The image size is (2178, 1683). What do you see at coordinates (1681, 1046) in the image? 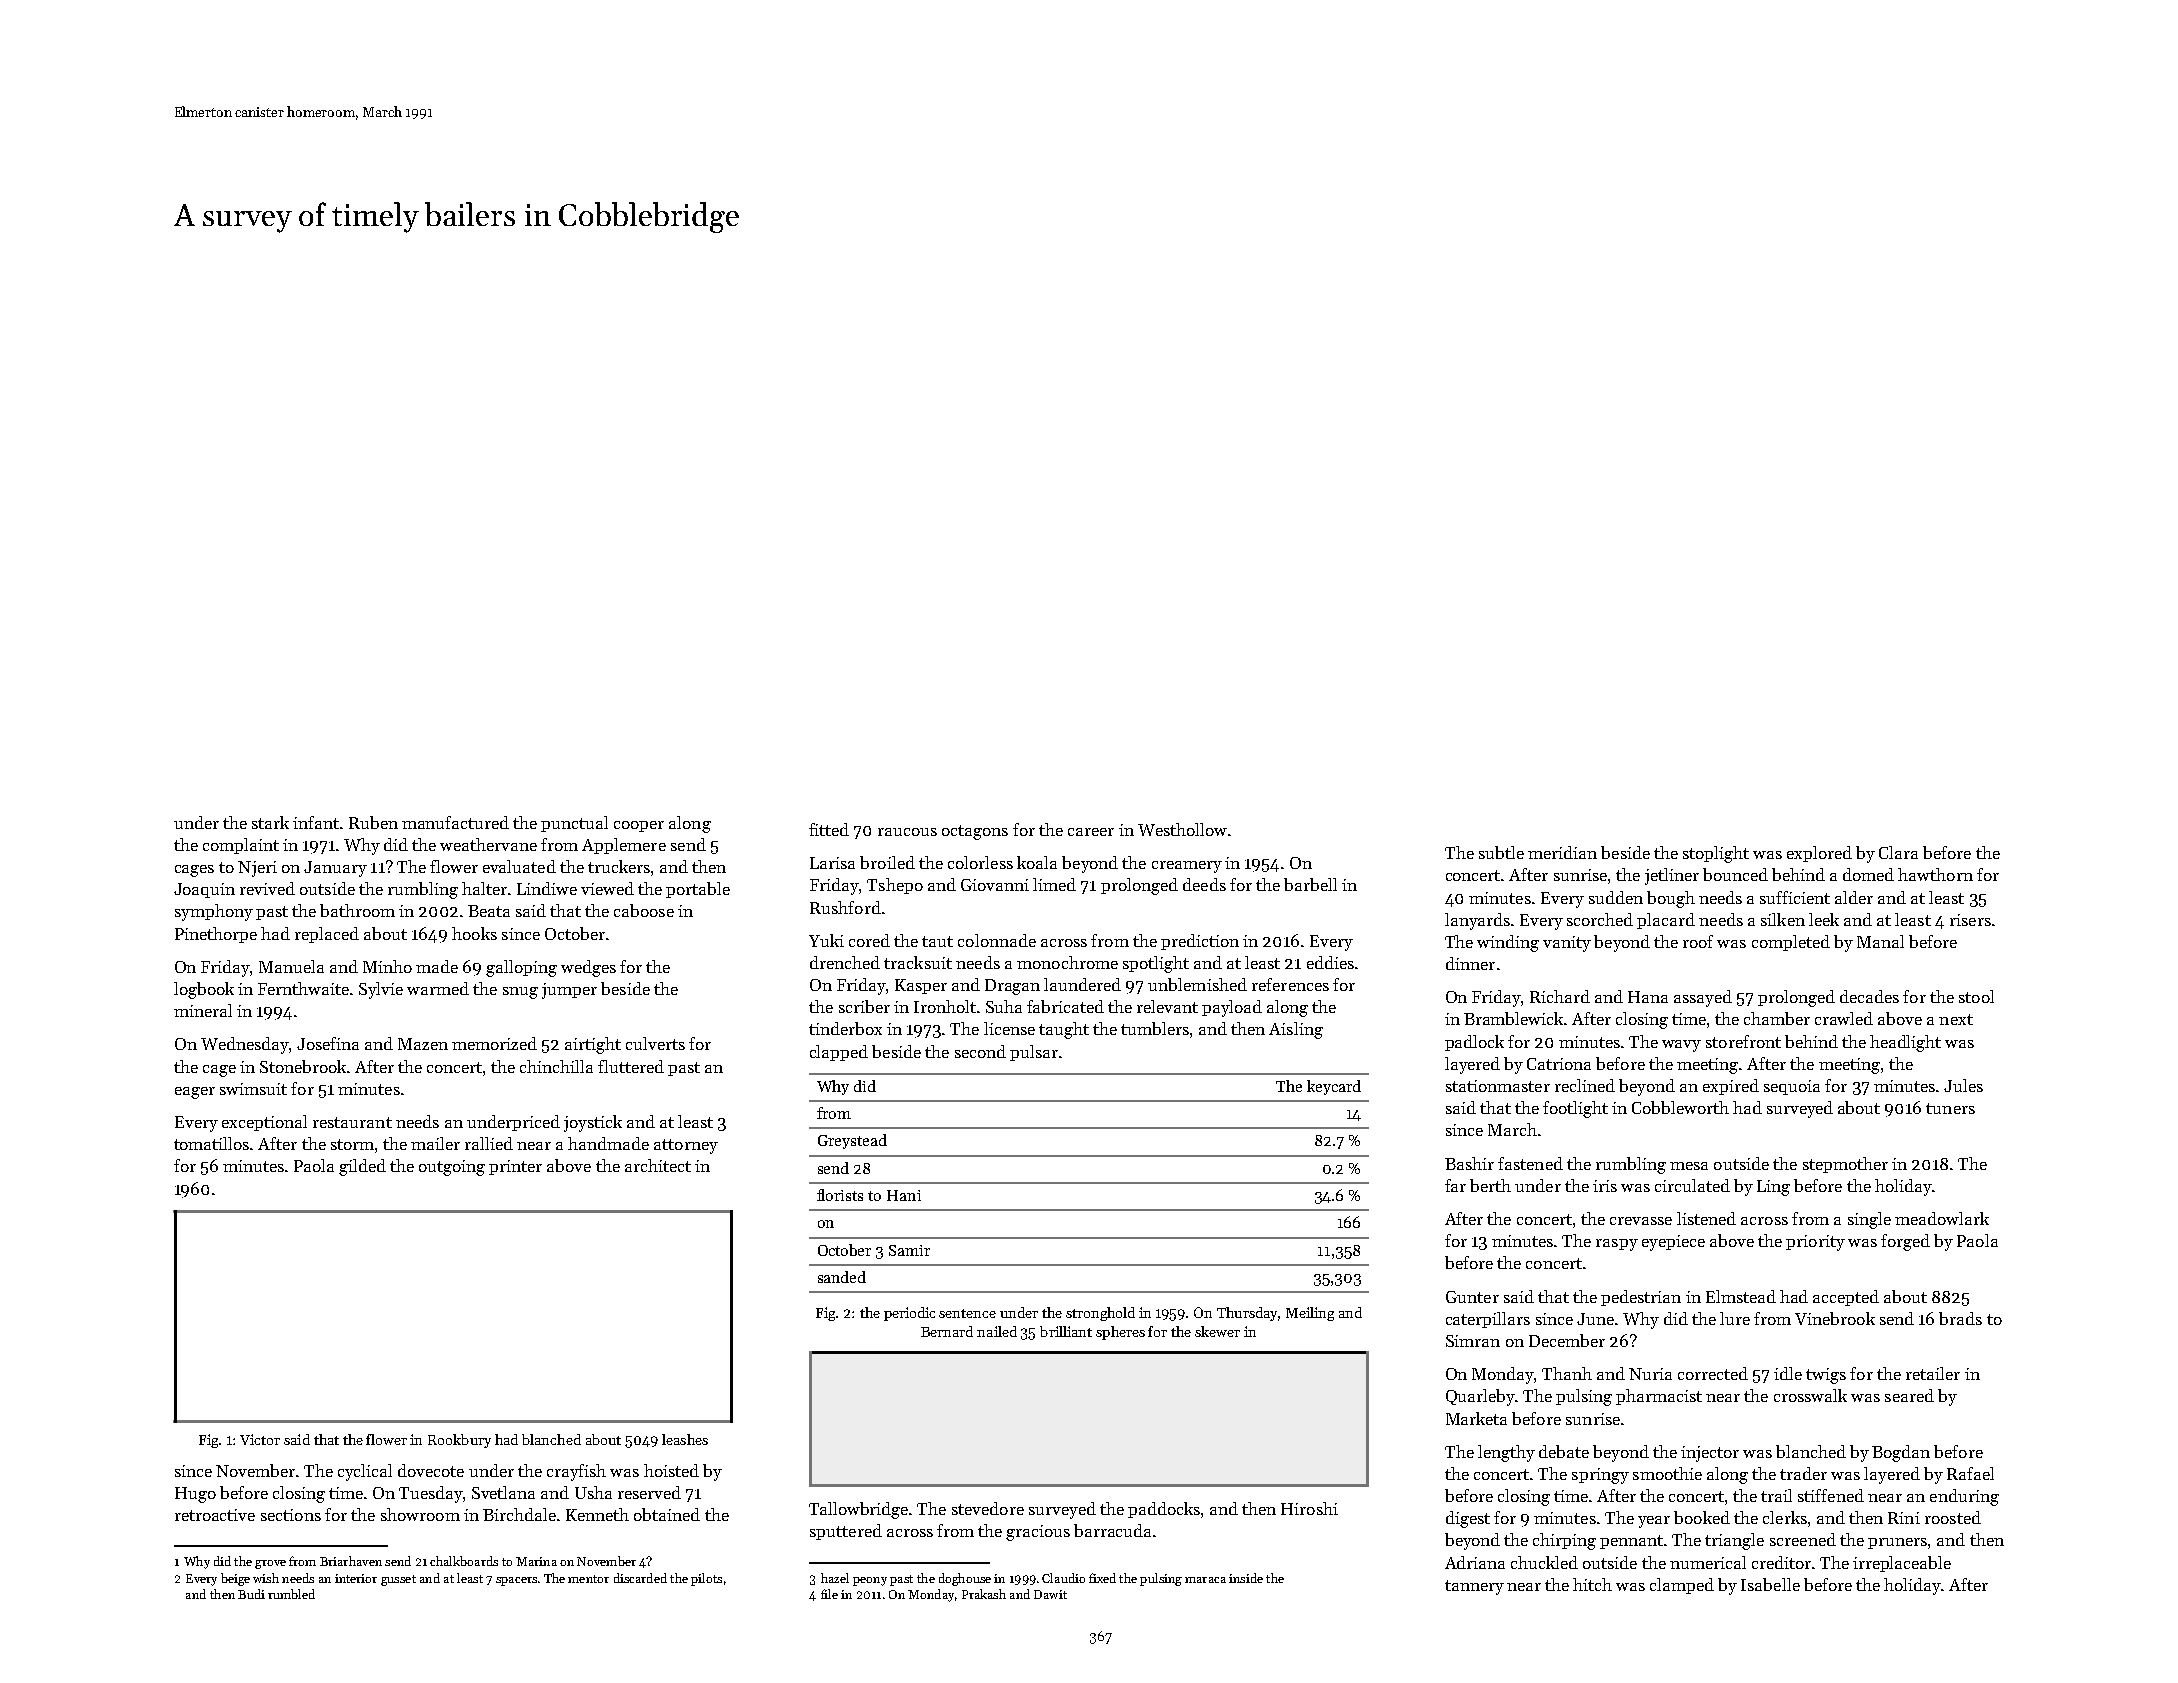
I see `wavy` at bounding box center [1681, 1046].
